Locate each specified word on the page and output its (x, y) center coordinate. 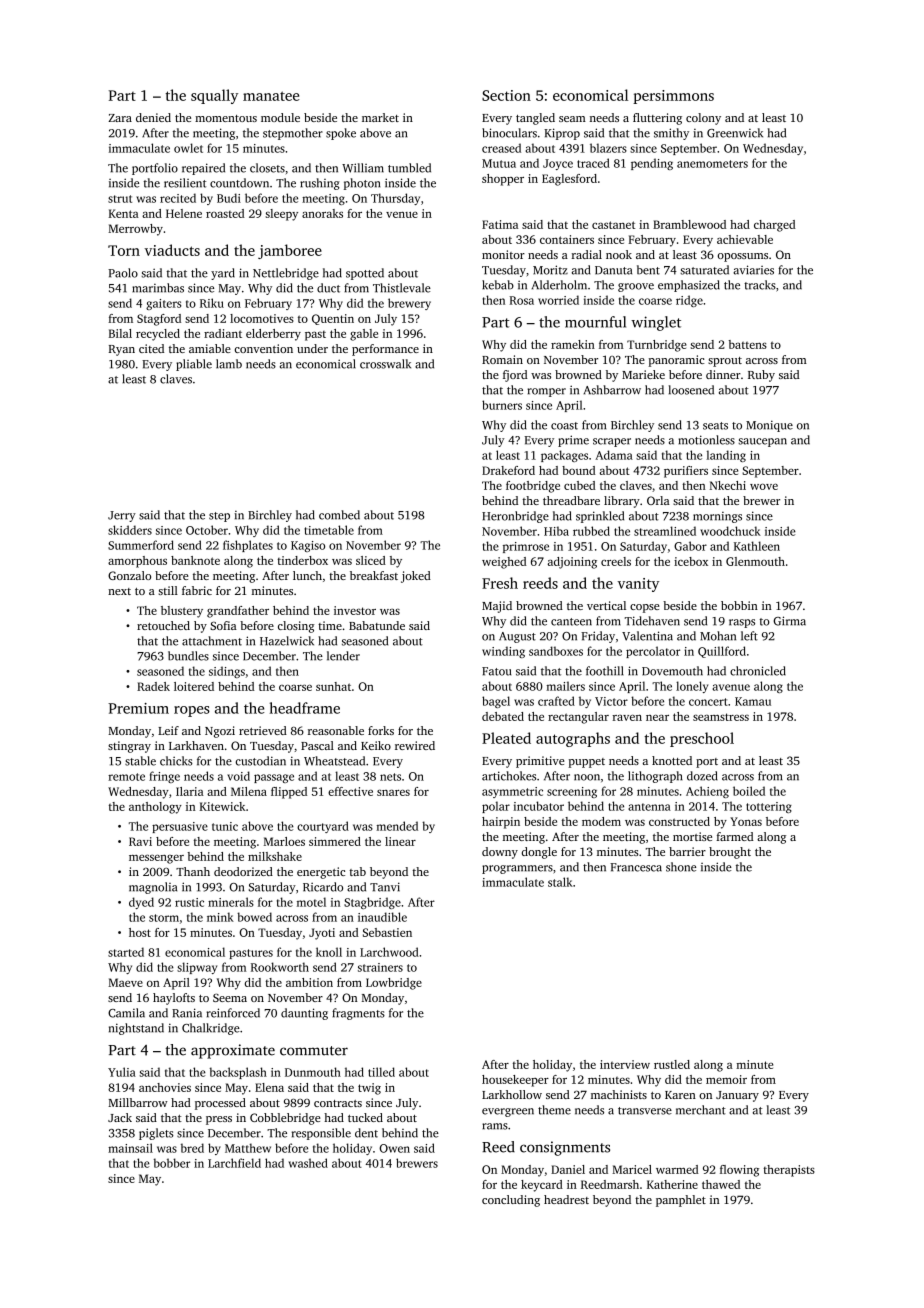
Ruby (761, 376)
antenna (649, 807)
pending (652, 164)
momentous (226, 118)
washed (308, 1163)
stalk (560, 882)
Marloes (284, 841)
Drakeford (508, 470)
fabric (197, 590)
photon (362, 184)
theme (554, 1110)
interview (625, 1064)
